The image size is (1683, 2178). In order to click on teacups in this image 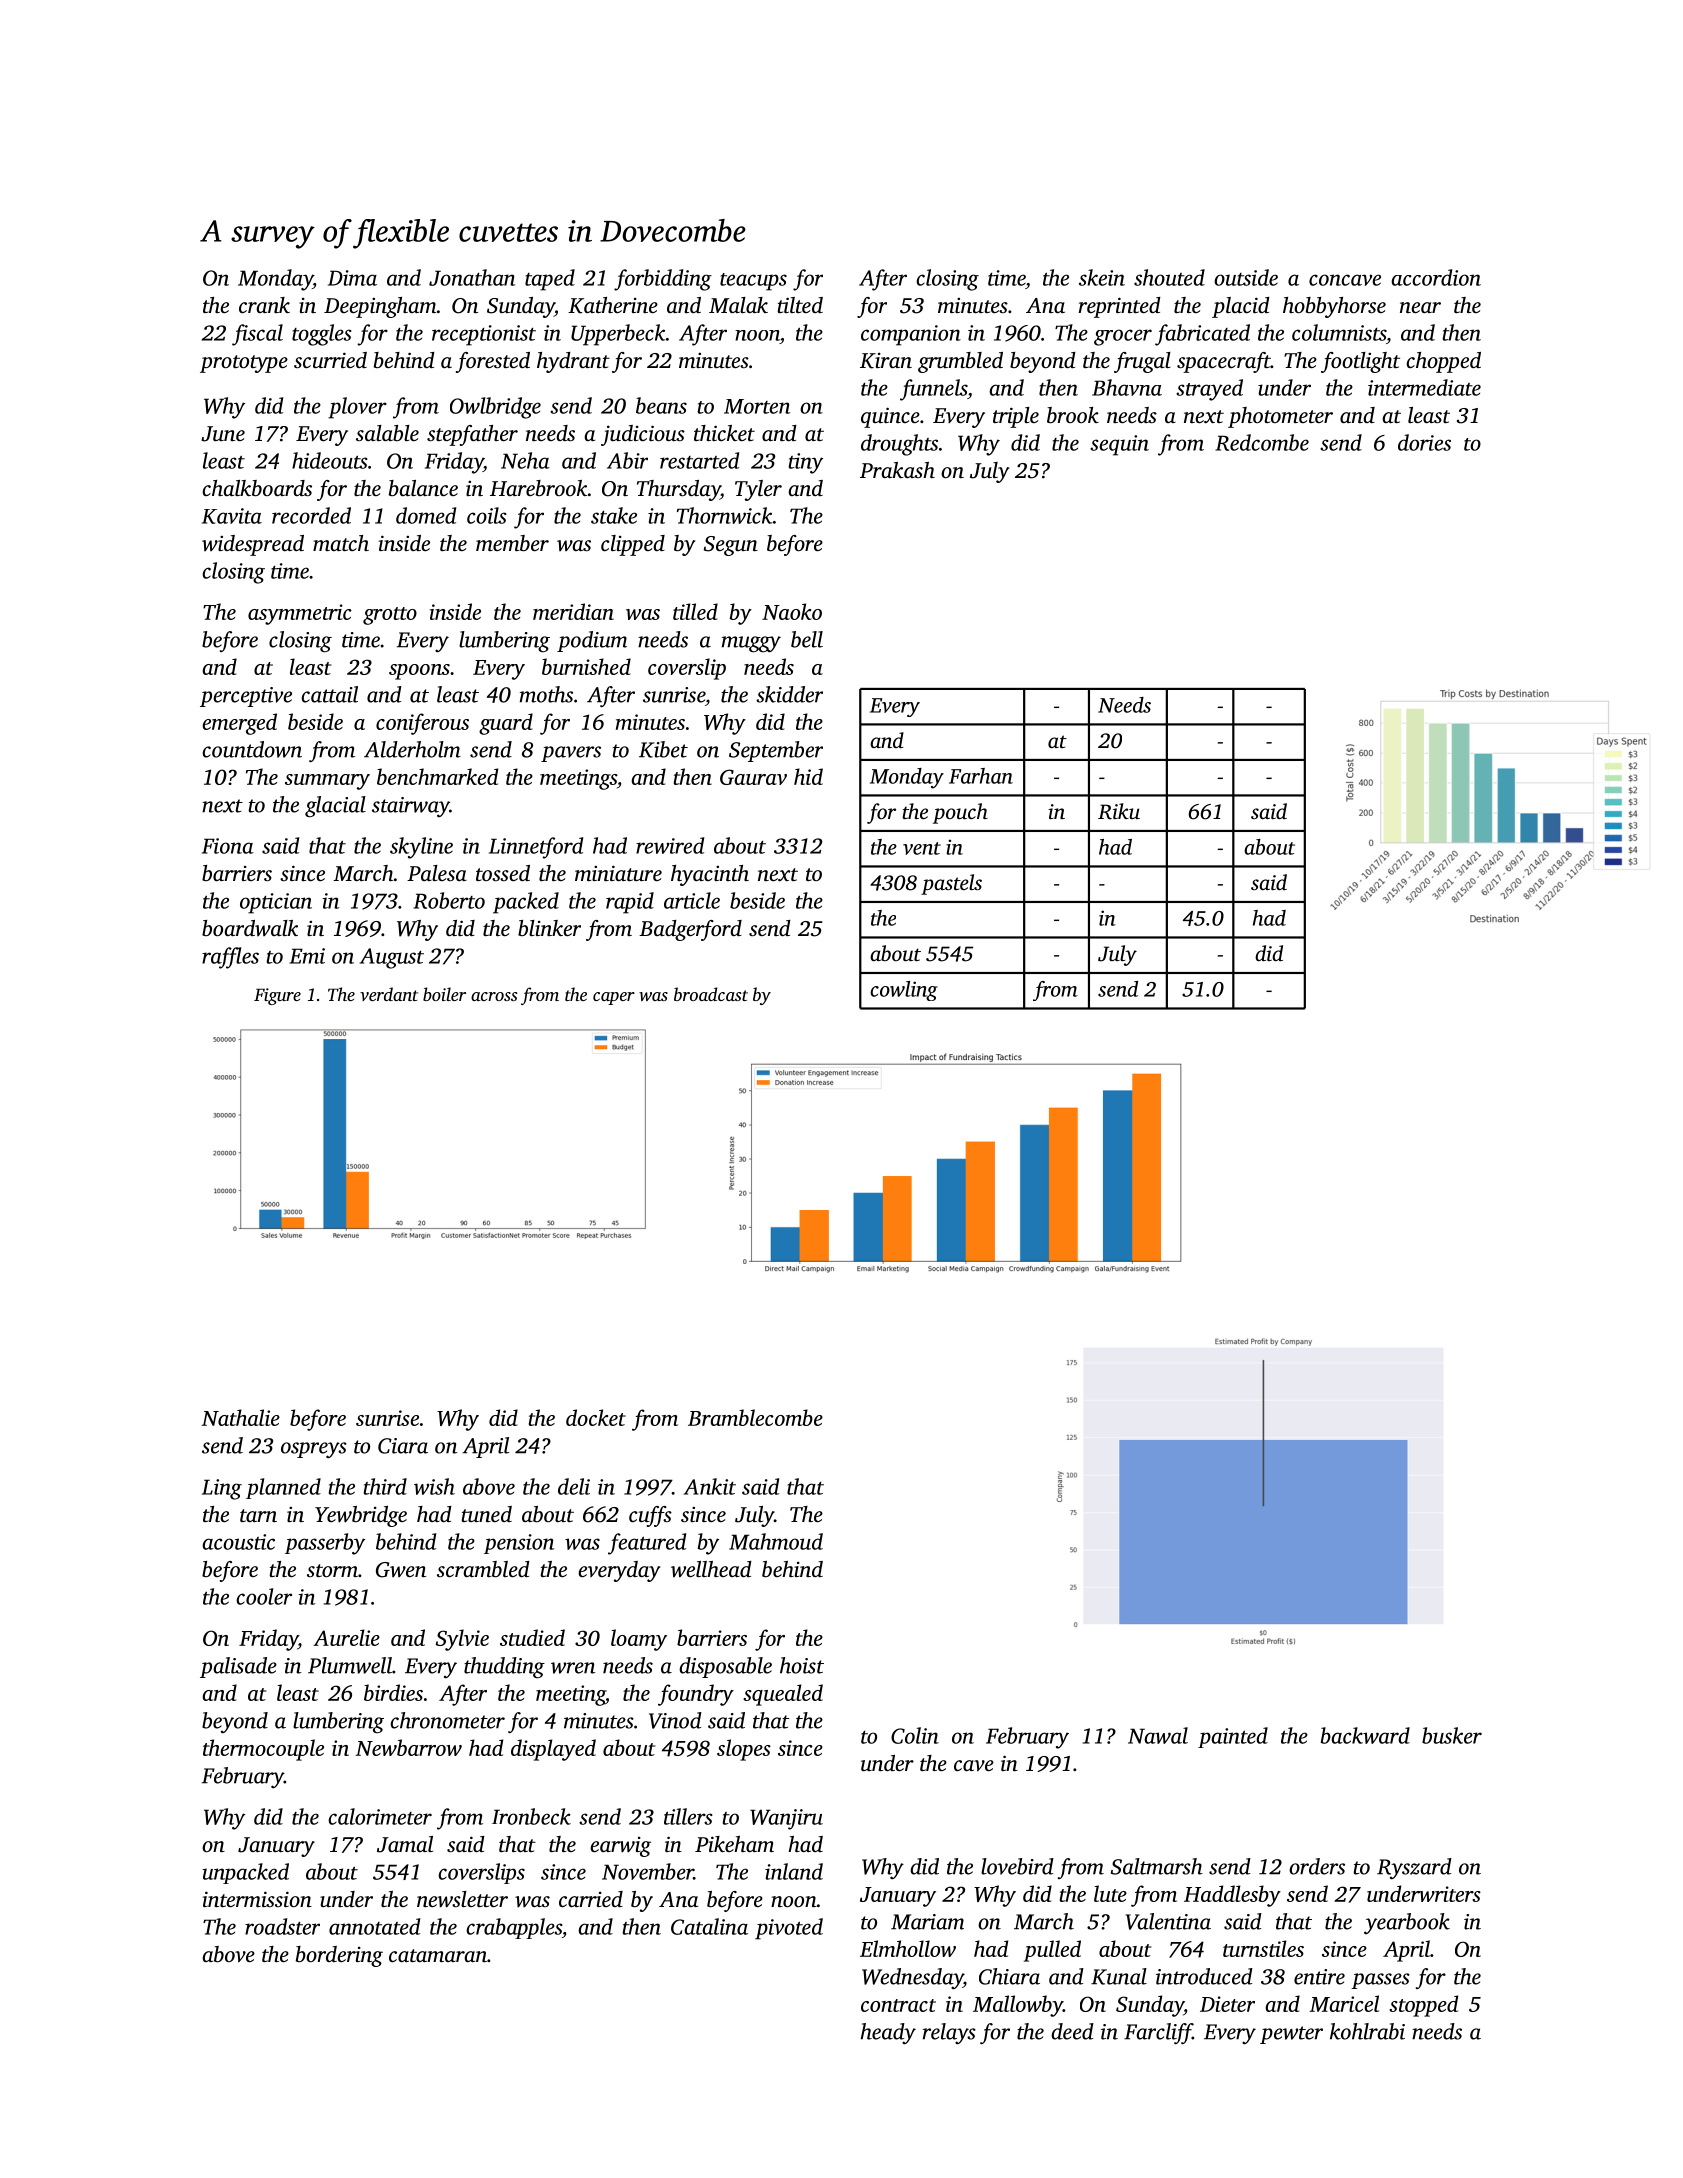, I will do `click(753, 282)`.
